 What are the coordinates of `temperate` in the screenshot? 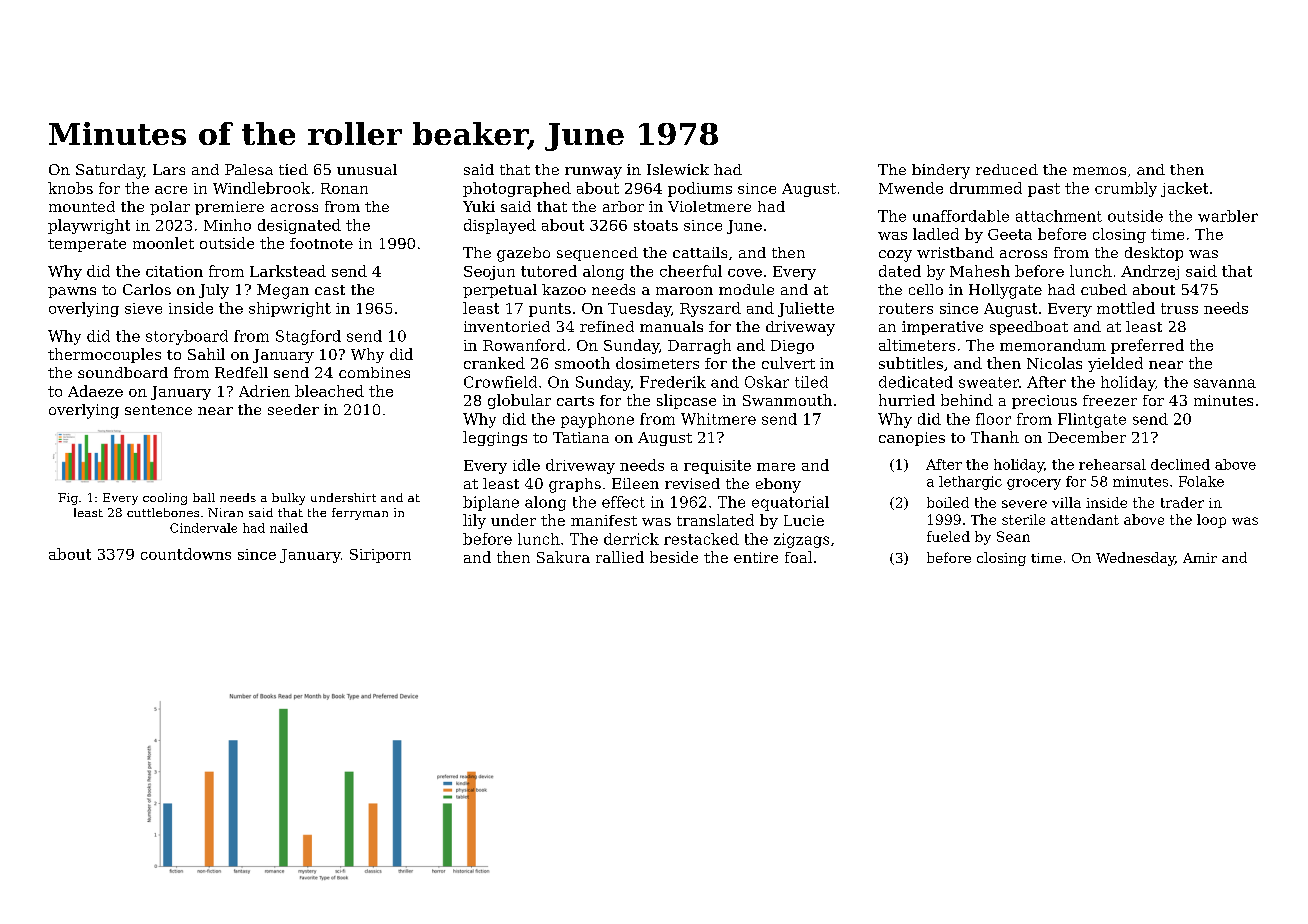 It's located at (87, 245).
